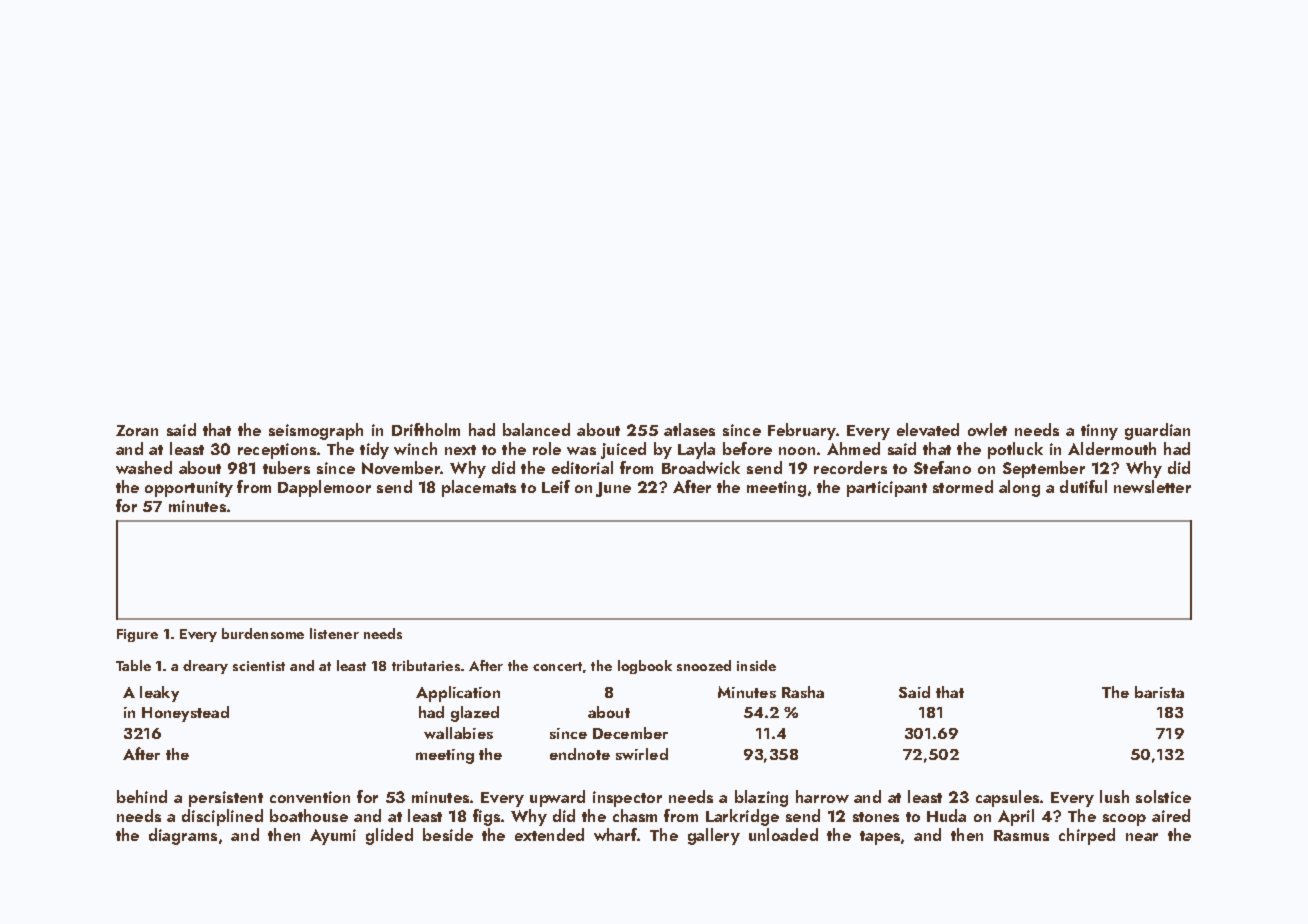  What do you see at coordinates (458, 733) in the document?
I see `wallabies` at bounding box center [458, 733].
